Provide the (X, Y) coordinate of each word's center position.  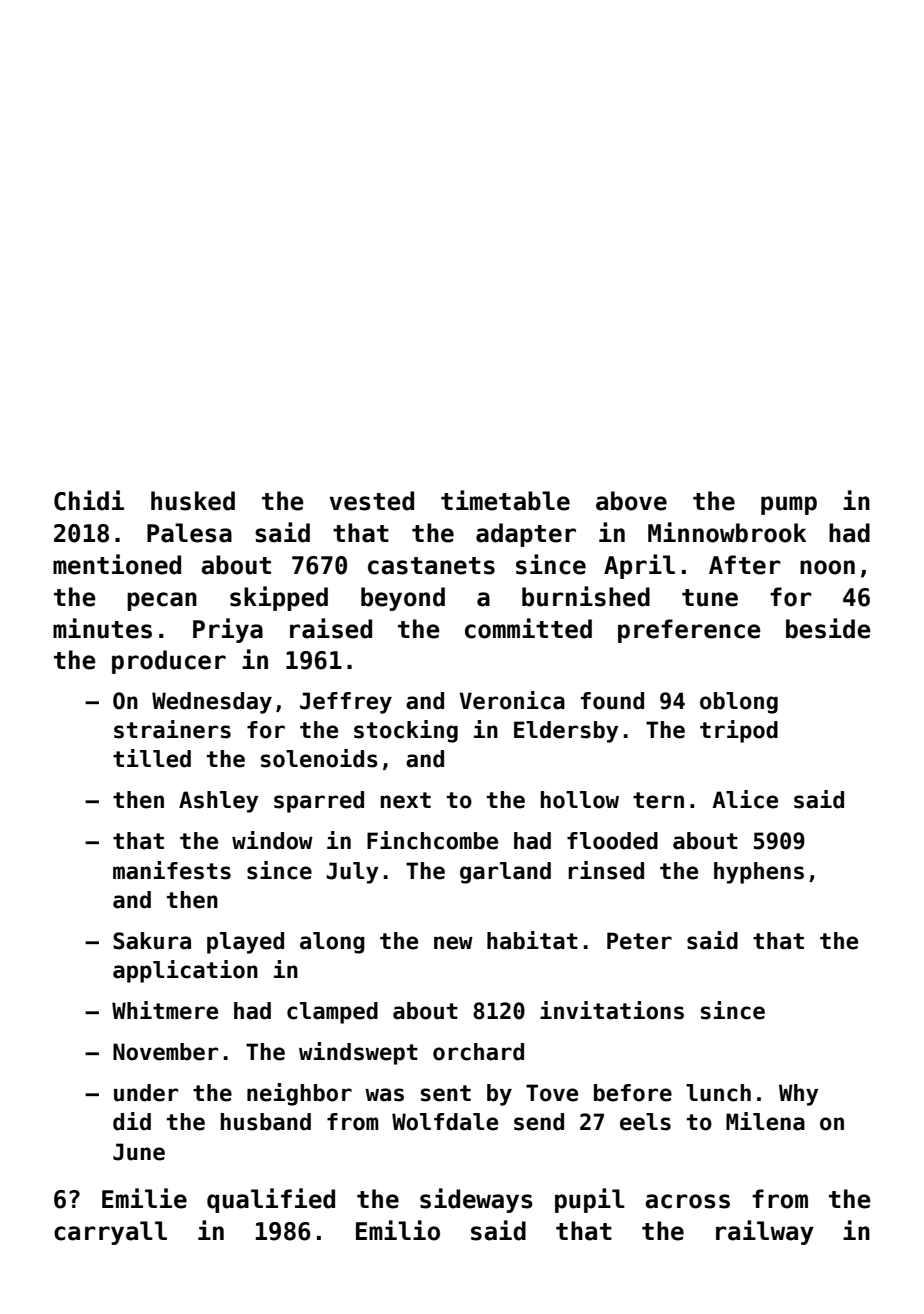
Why (799, 1095)
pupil (590, 1200)
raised (331, 628)
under (146, 1093)
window (272, 840)
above (631, 501)
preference (689, 631)
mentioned (117, 564)
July (352, 873)
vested (371, 501)
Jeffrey (346, 703)
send (539, 1122)
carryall (110, 1233)
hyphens (759, 873)
